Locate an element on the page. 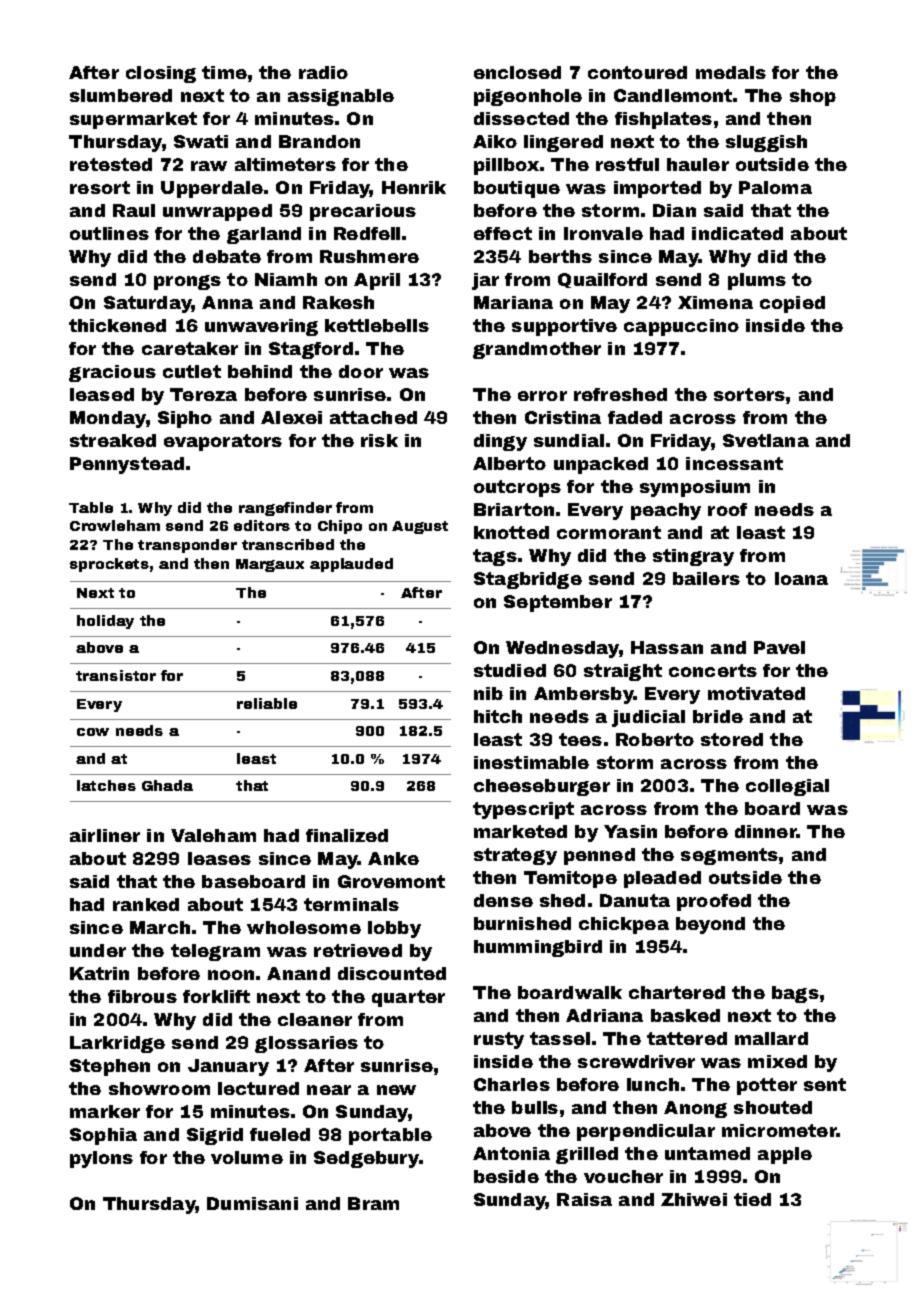  latches is located at coordinates (106, 785).
